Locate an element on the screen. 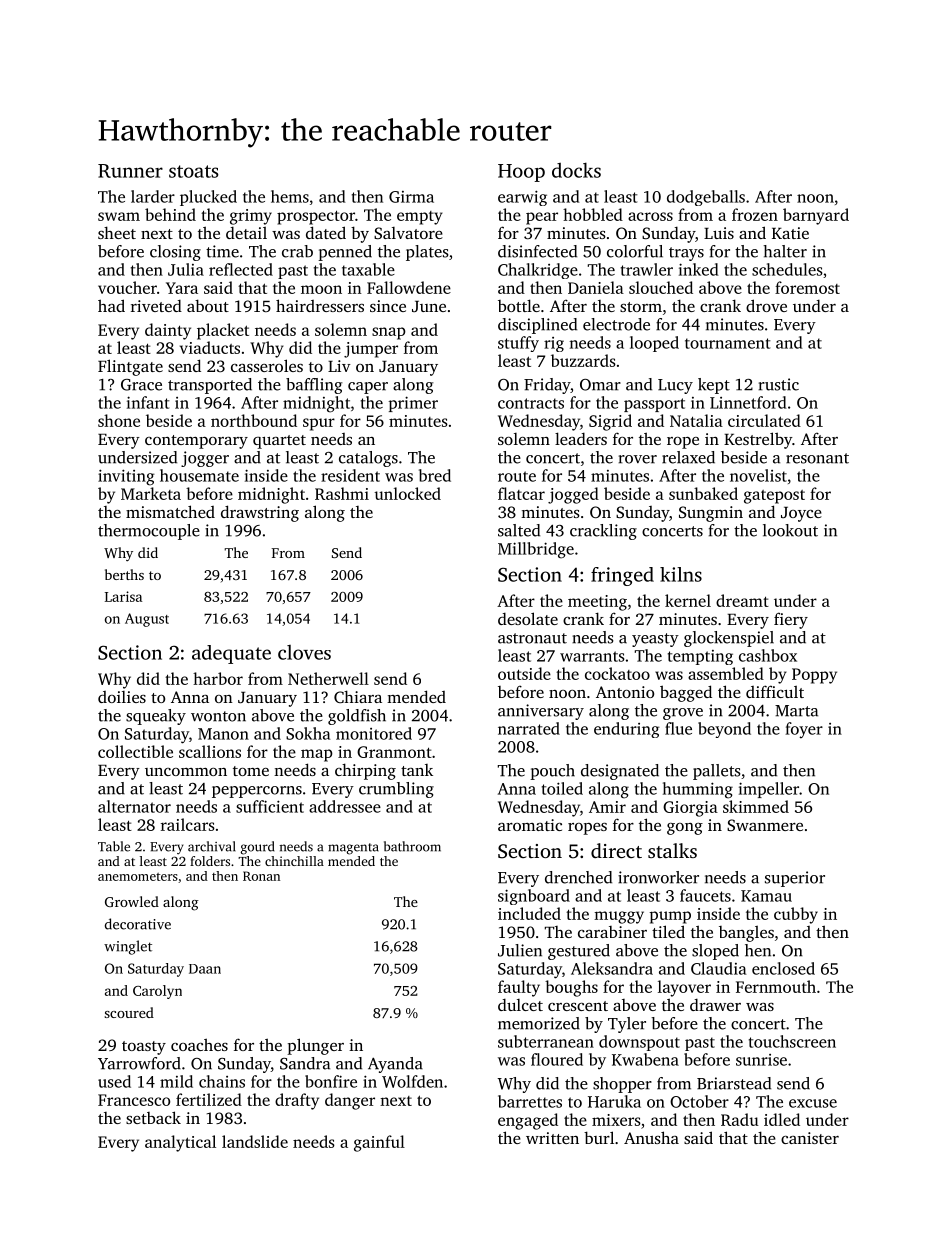 The width and height of the screenshot is (952, 1233). Tyler is located at coordinates (627, 1025).
